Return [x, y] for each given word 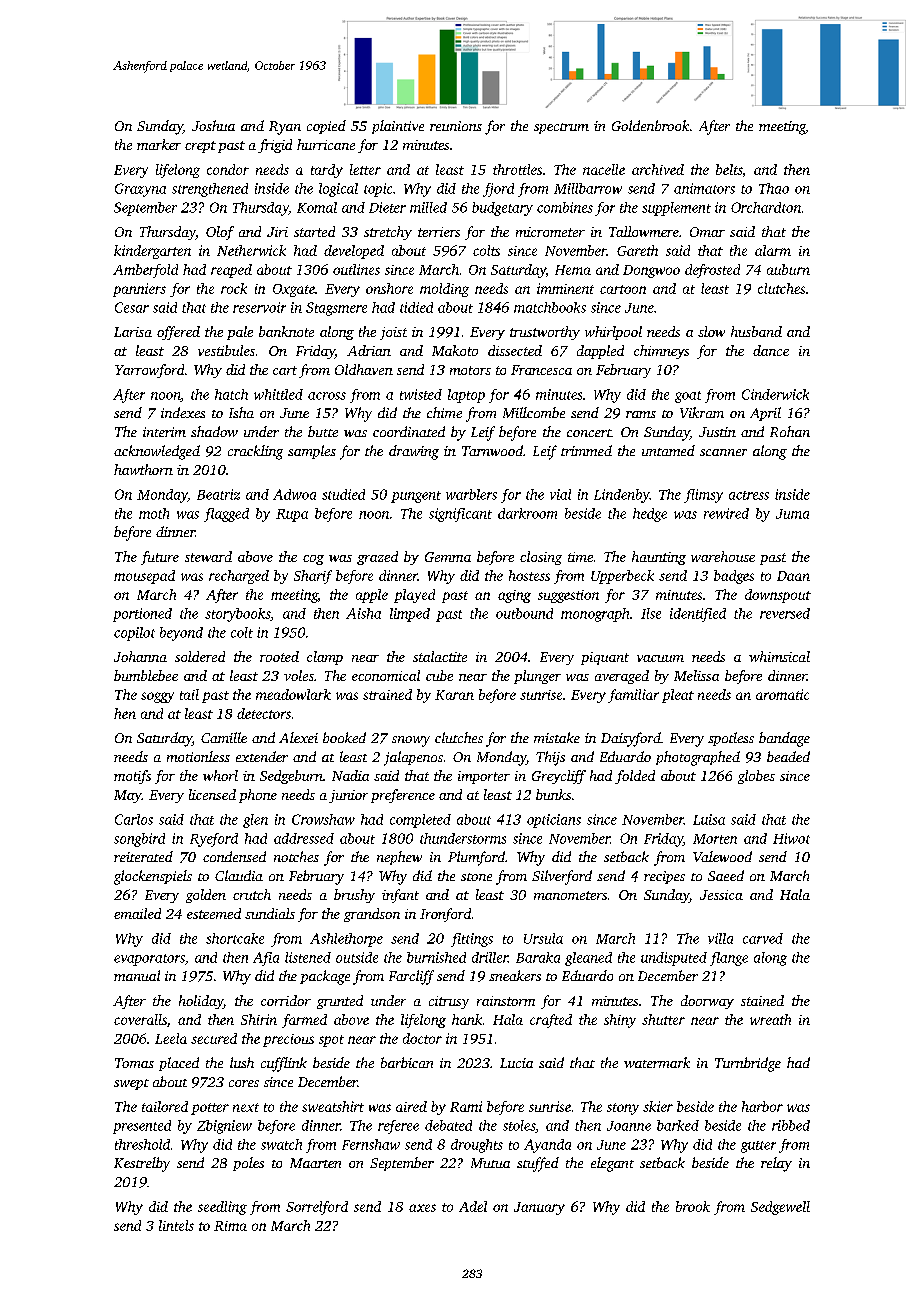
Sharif [313, 577]
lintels [176, 1225]
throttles [517, 169]
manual [137, 975]
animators [704, 188]
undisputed [674, 959]
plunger [537, 677]
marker [159, 144]
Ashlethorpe [346, 940]
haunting [659, 558]
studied [343, 494]
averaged [622, 677]
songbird [139, 840]
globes [756, 777]
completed [420, 821]
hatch [231, 394]
